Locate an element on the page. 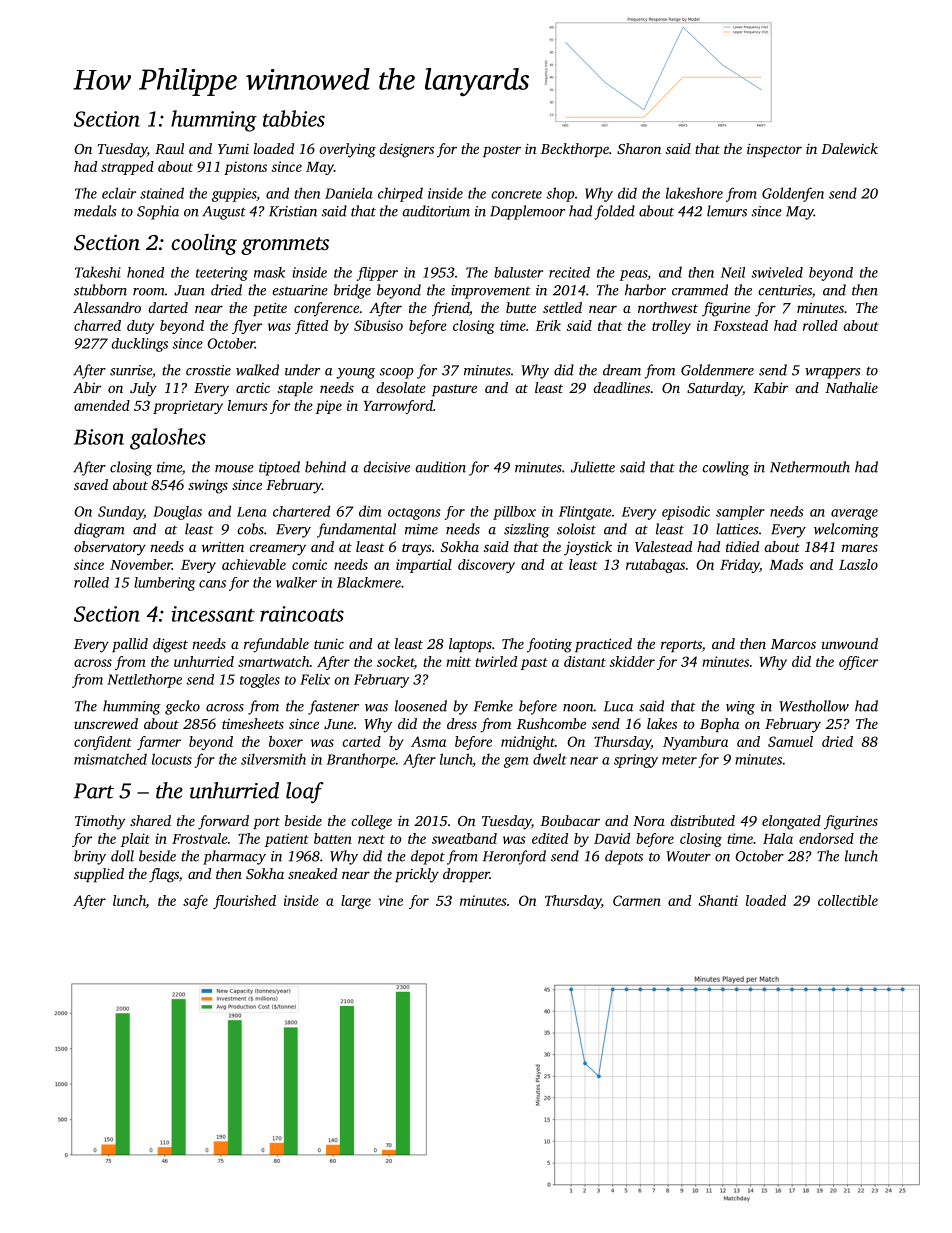 The width and height of the image is (952, 1233). sizzling is located at coordinates (527, 530).
